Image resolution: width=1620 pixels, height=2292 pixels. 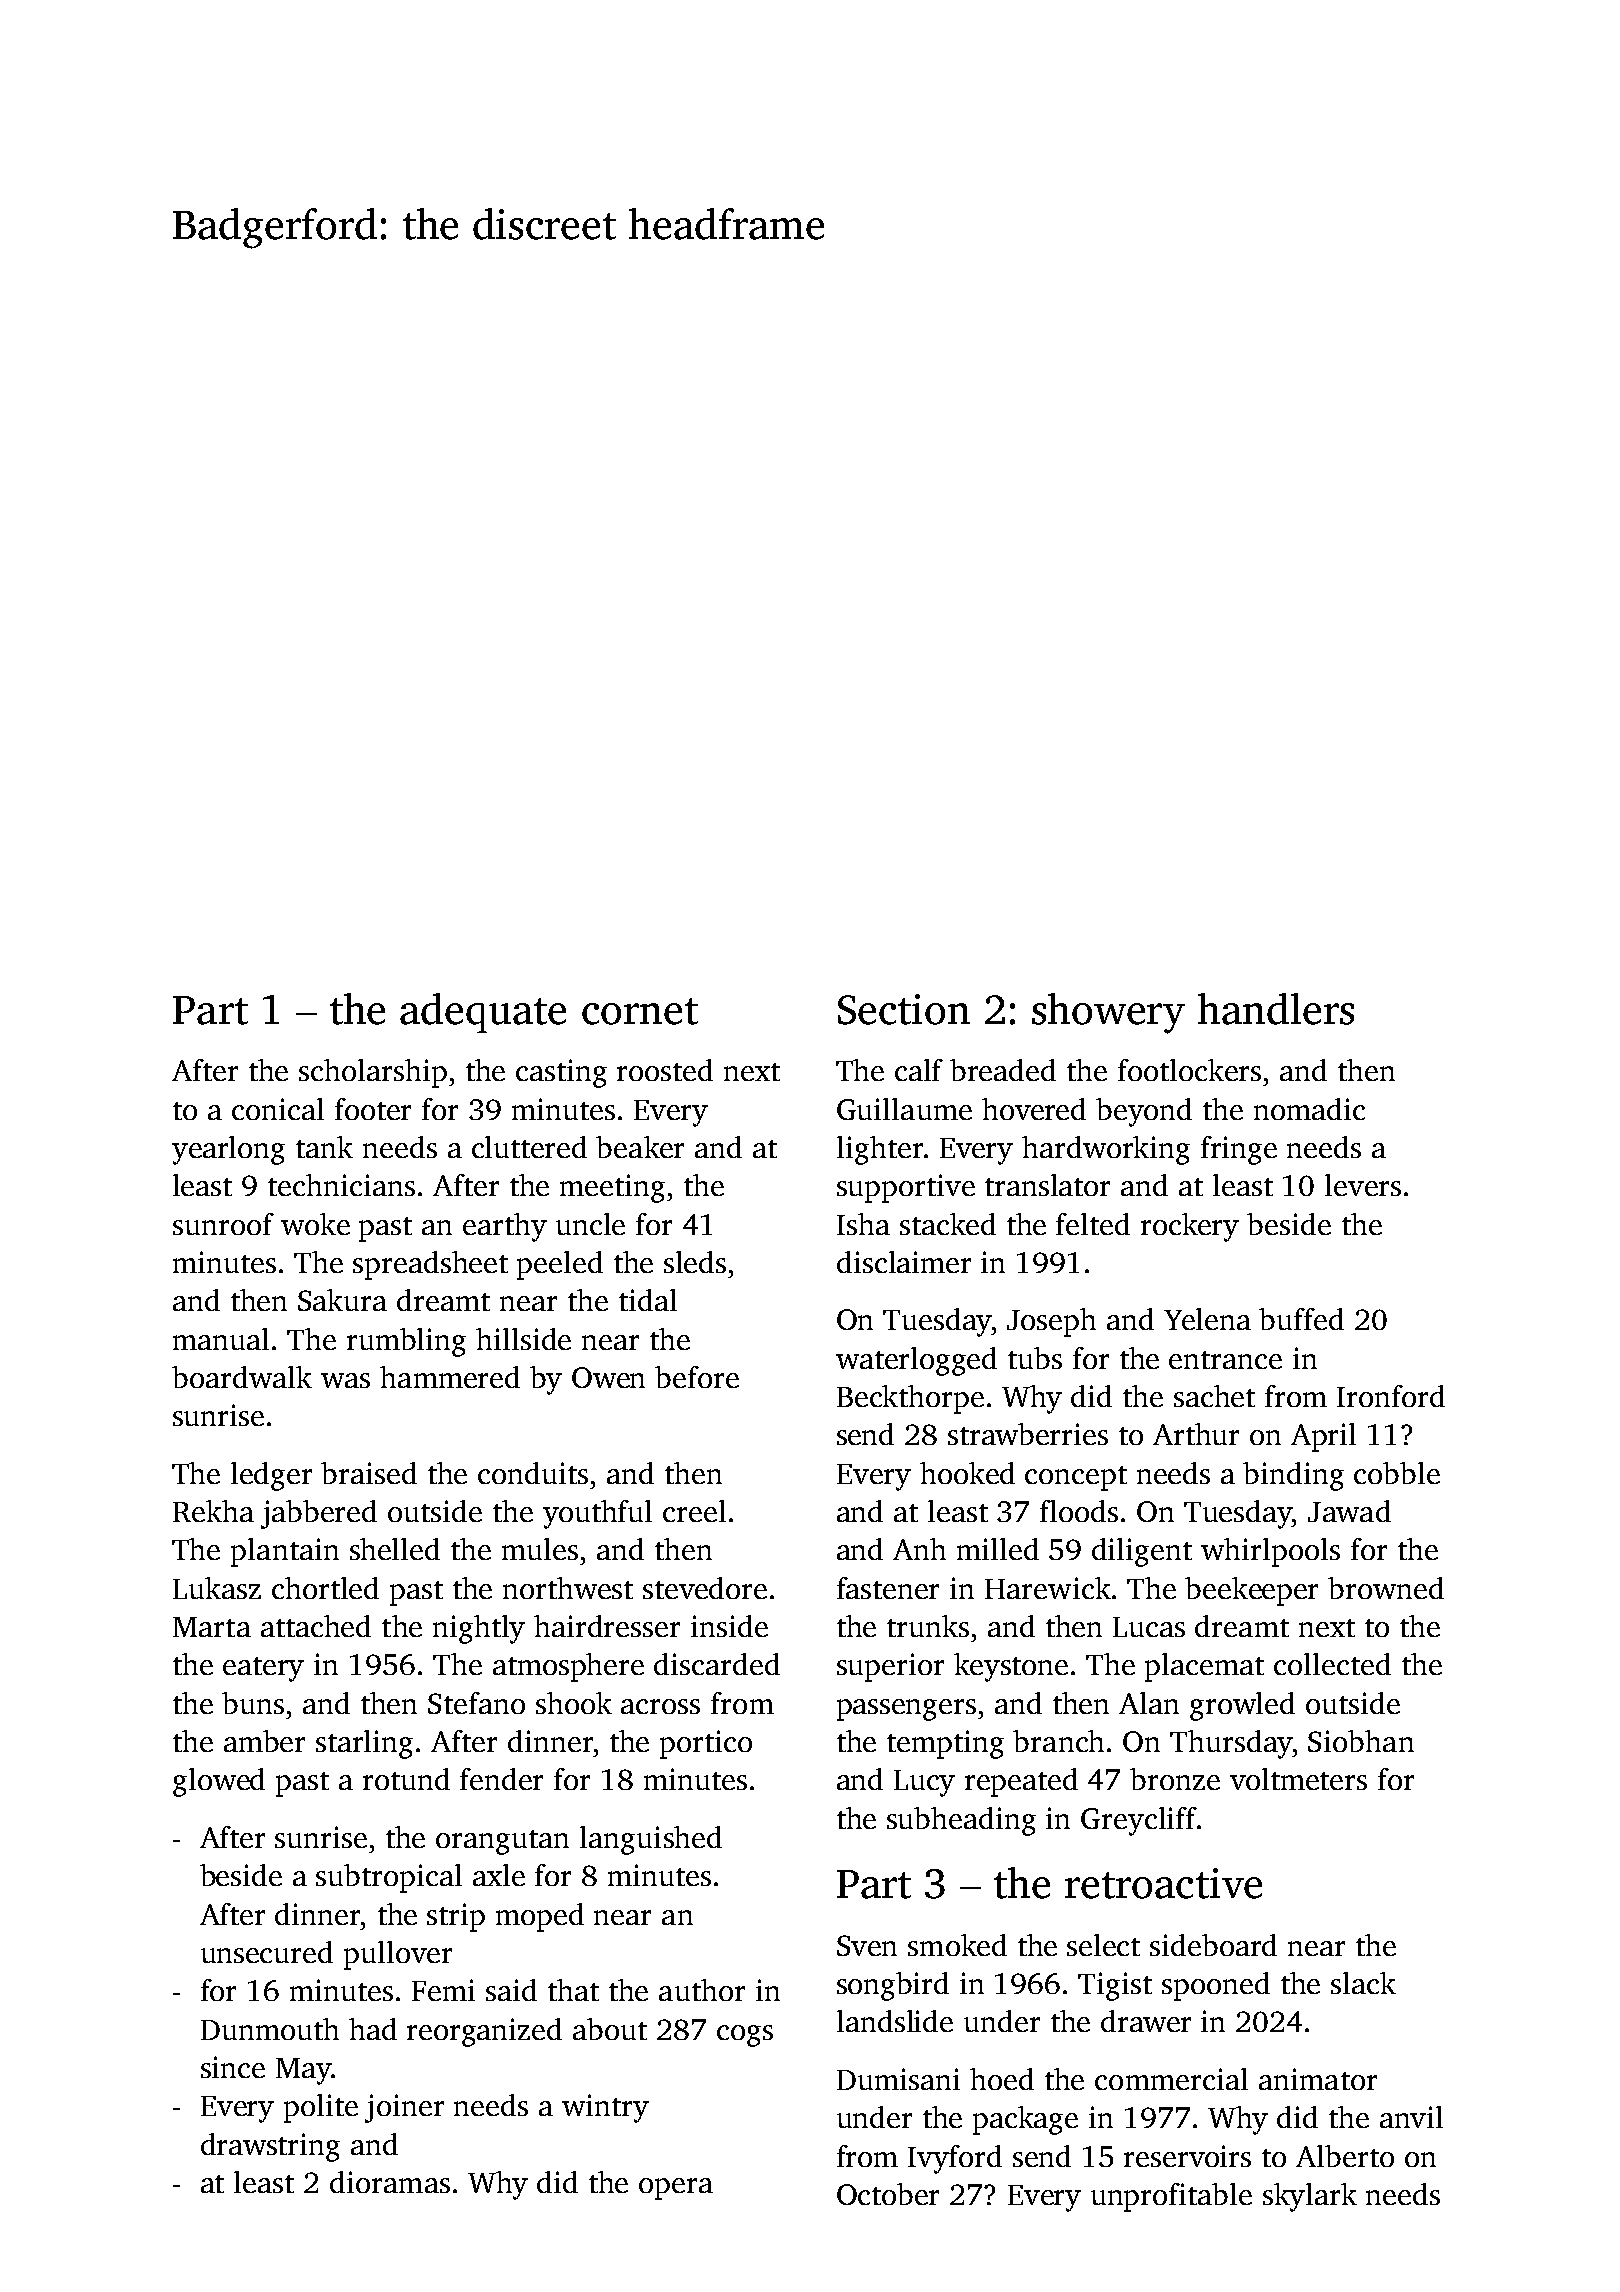 What do you see at coordinates (1146, 2021) in the page?
I see `drawer` at bounding box center [1146, 2021].
